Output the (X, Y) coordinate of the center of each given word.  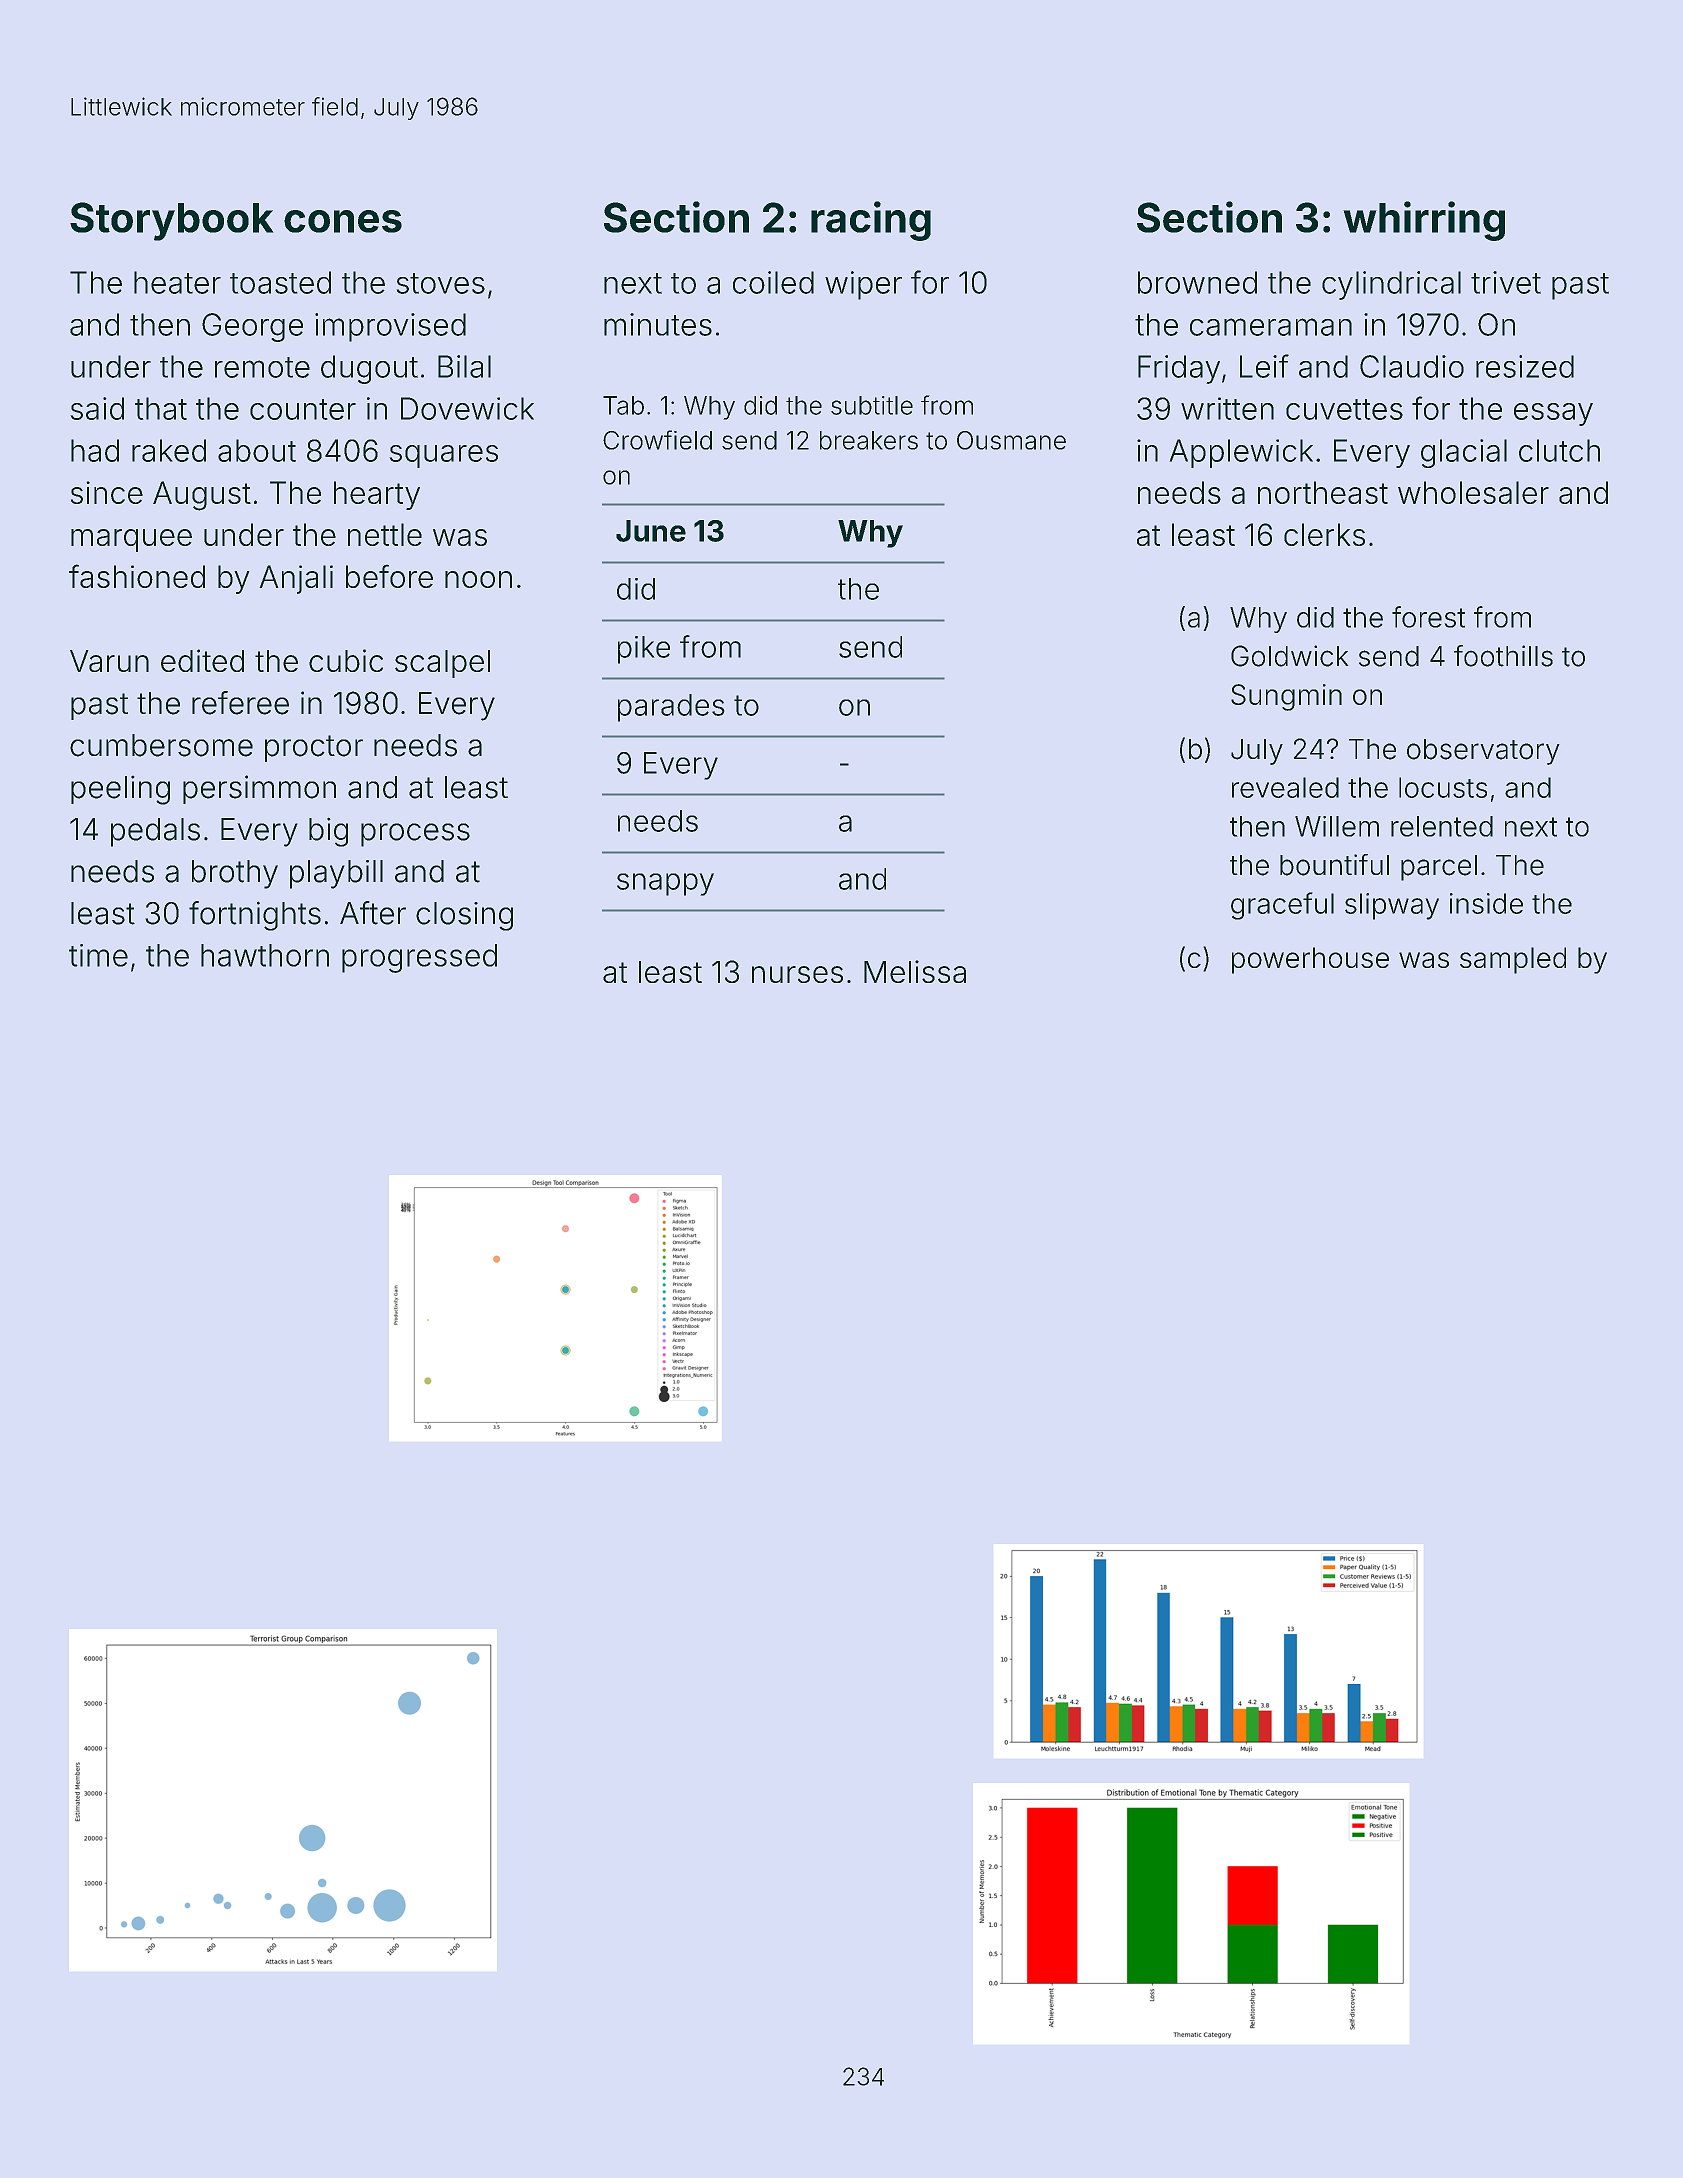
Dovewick (467, 408)
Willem (1337, 826)
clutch (1559, 450)
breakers (869, 440)
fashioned (137, 576)
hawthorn (265, 955)
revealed (1285, 787)
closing (464, 916)
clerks (1324, 534)
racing (871, 221)
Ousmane (1011, 440)
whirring (1424, 221)
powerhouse (1310, 960)
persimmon (259, 789)
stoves (441, 283)
